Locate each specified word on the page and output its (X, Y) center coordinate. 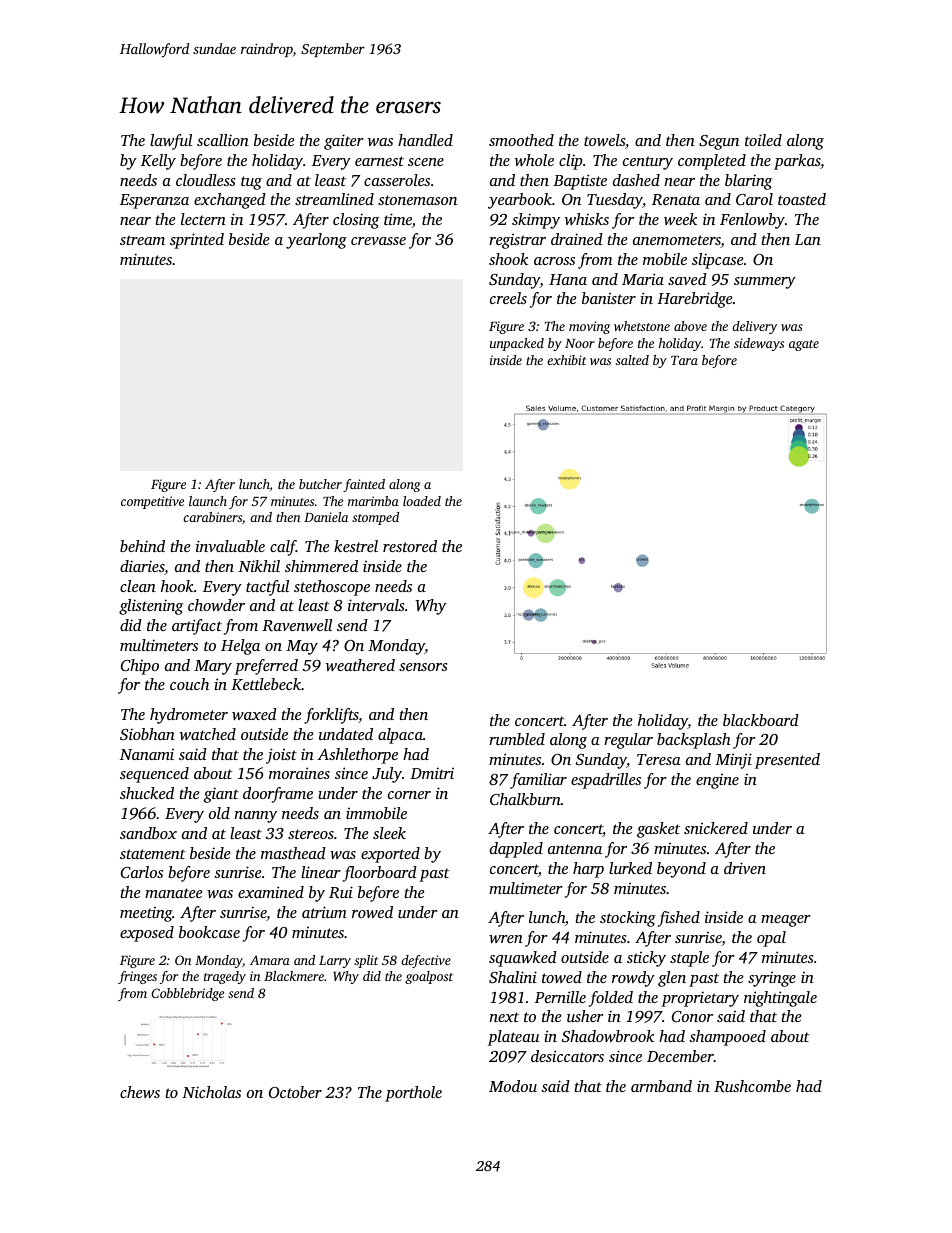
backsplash (694, 741)
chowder (216, 605)
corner (409, 795)
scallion (223, 140)
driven (745, 868)
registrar (517, 241)
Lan (808, 239)
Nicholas (211, 1092)
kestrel (356, 546)
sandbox (148, 833)
